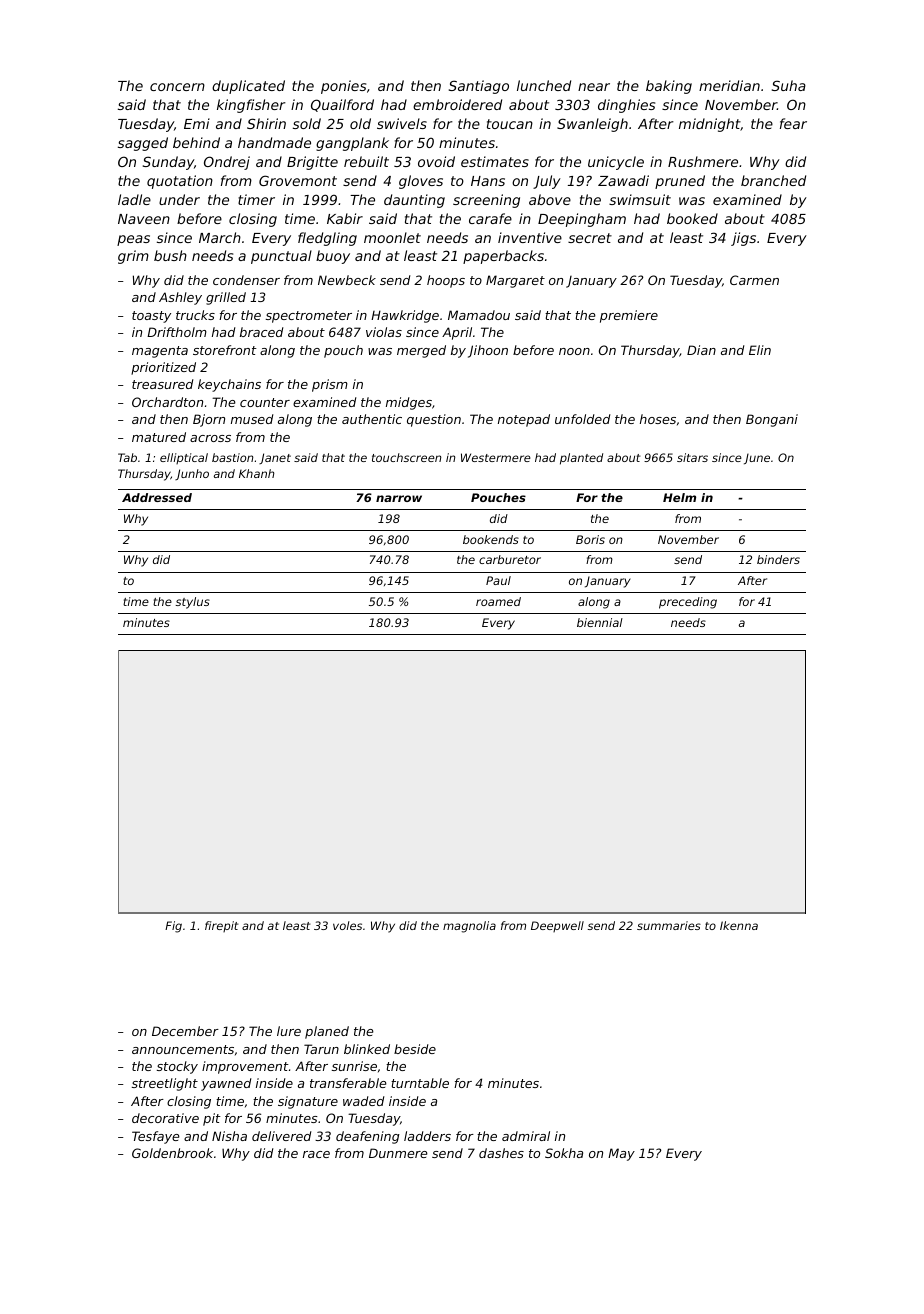 The image size is (924, 1314). What do you see at coordinates (172, 1153) in the page?
I see `Goldenbrook` at bounding box center [172, 1153].
